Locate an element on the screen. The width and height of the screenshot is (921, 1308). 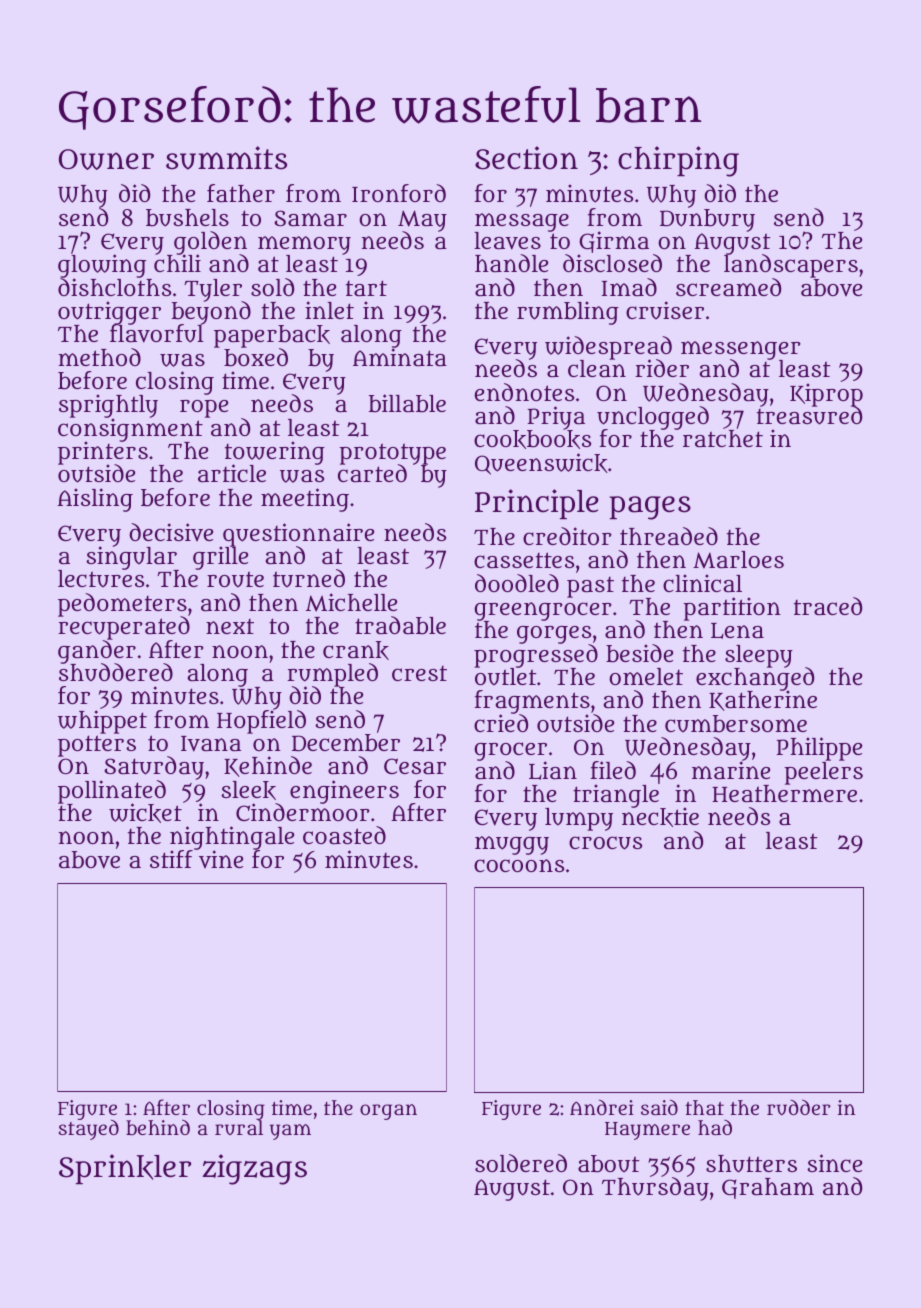
paperback is located at coordinates (272, 336).
